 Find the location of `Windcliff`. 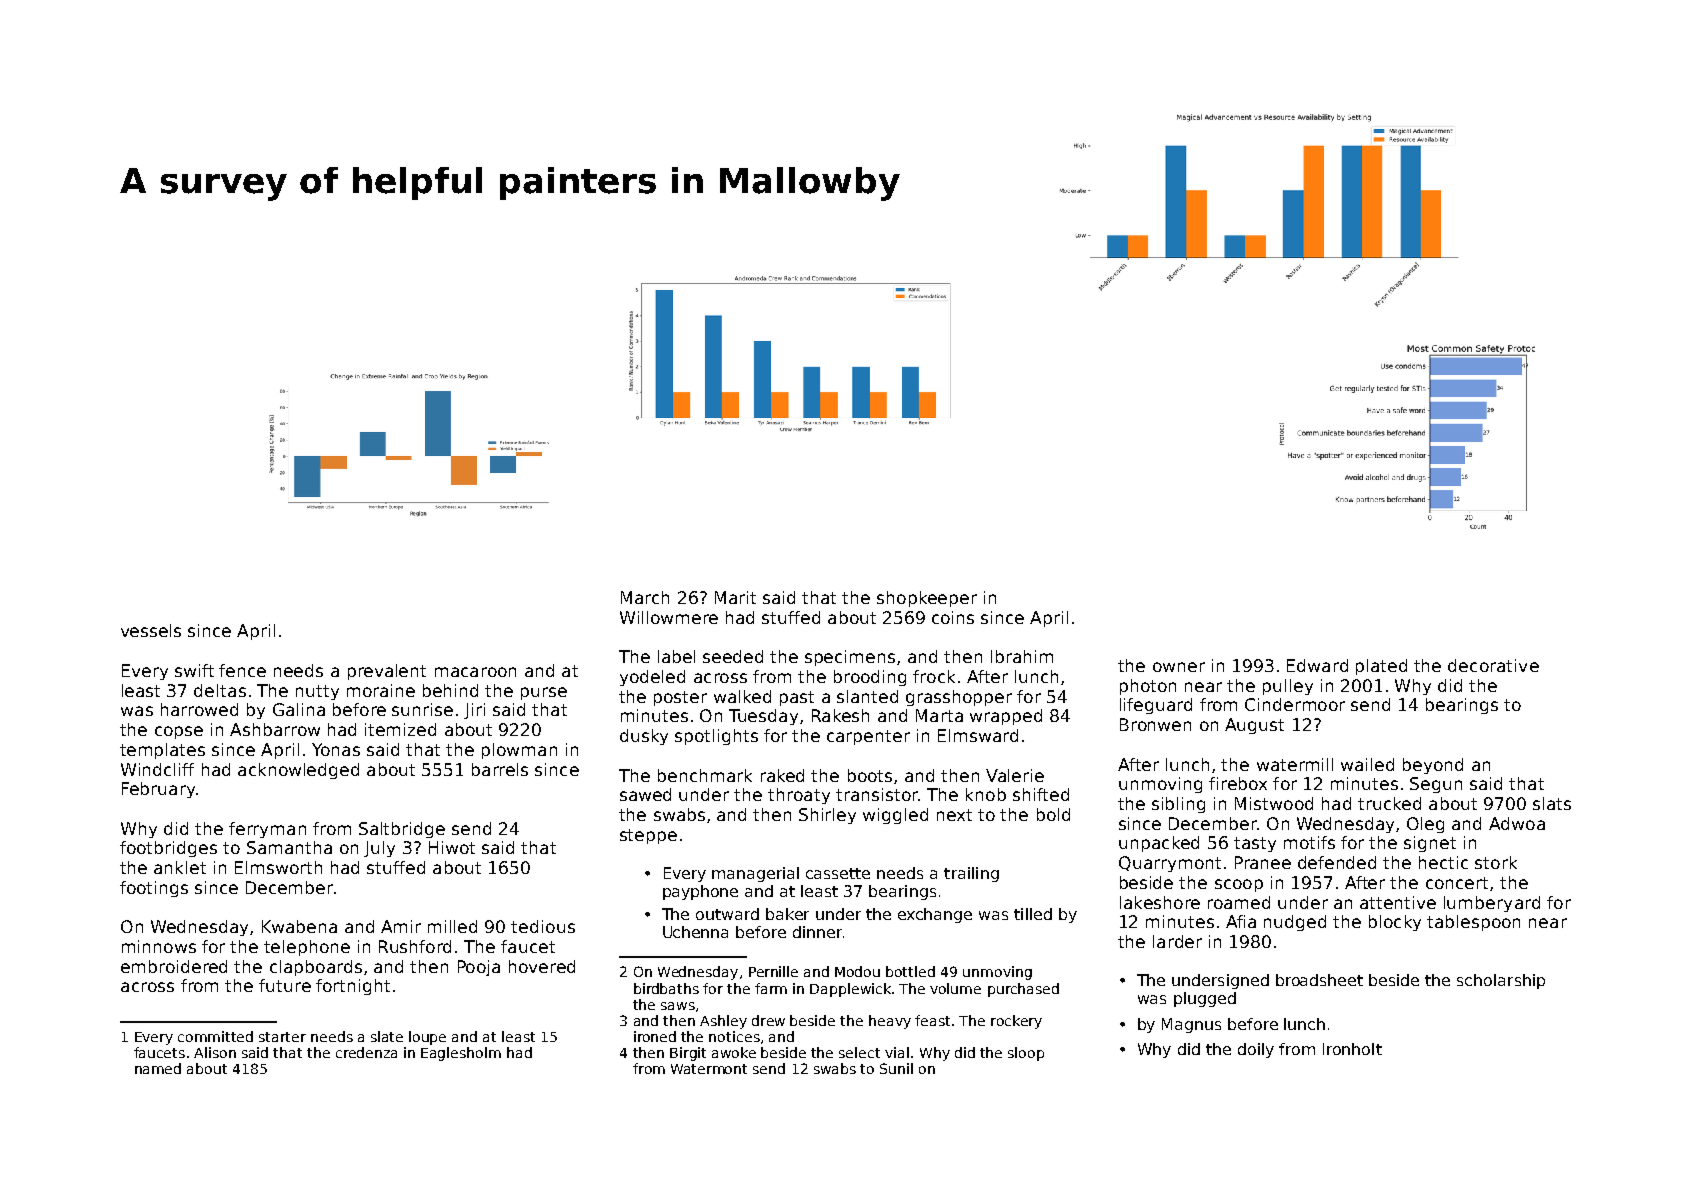

Windcliff is located at coordinates (157, 769).
